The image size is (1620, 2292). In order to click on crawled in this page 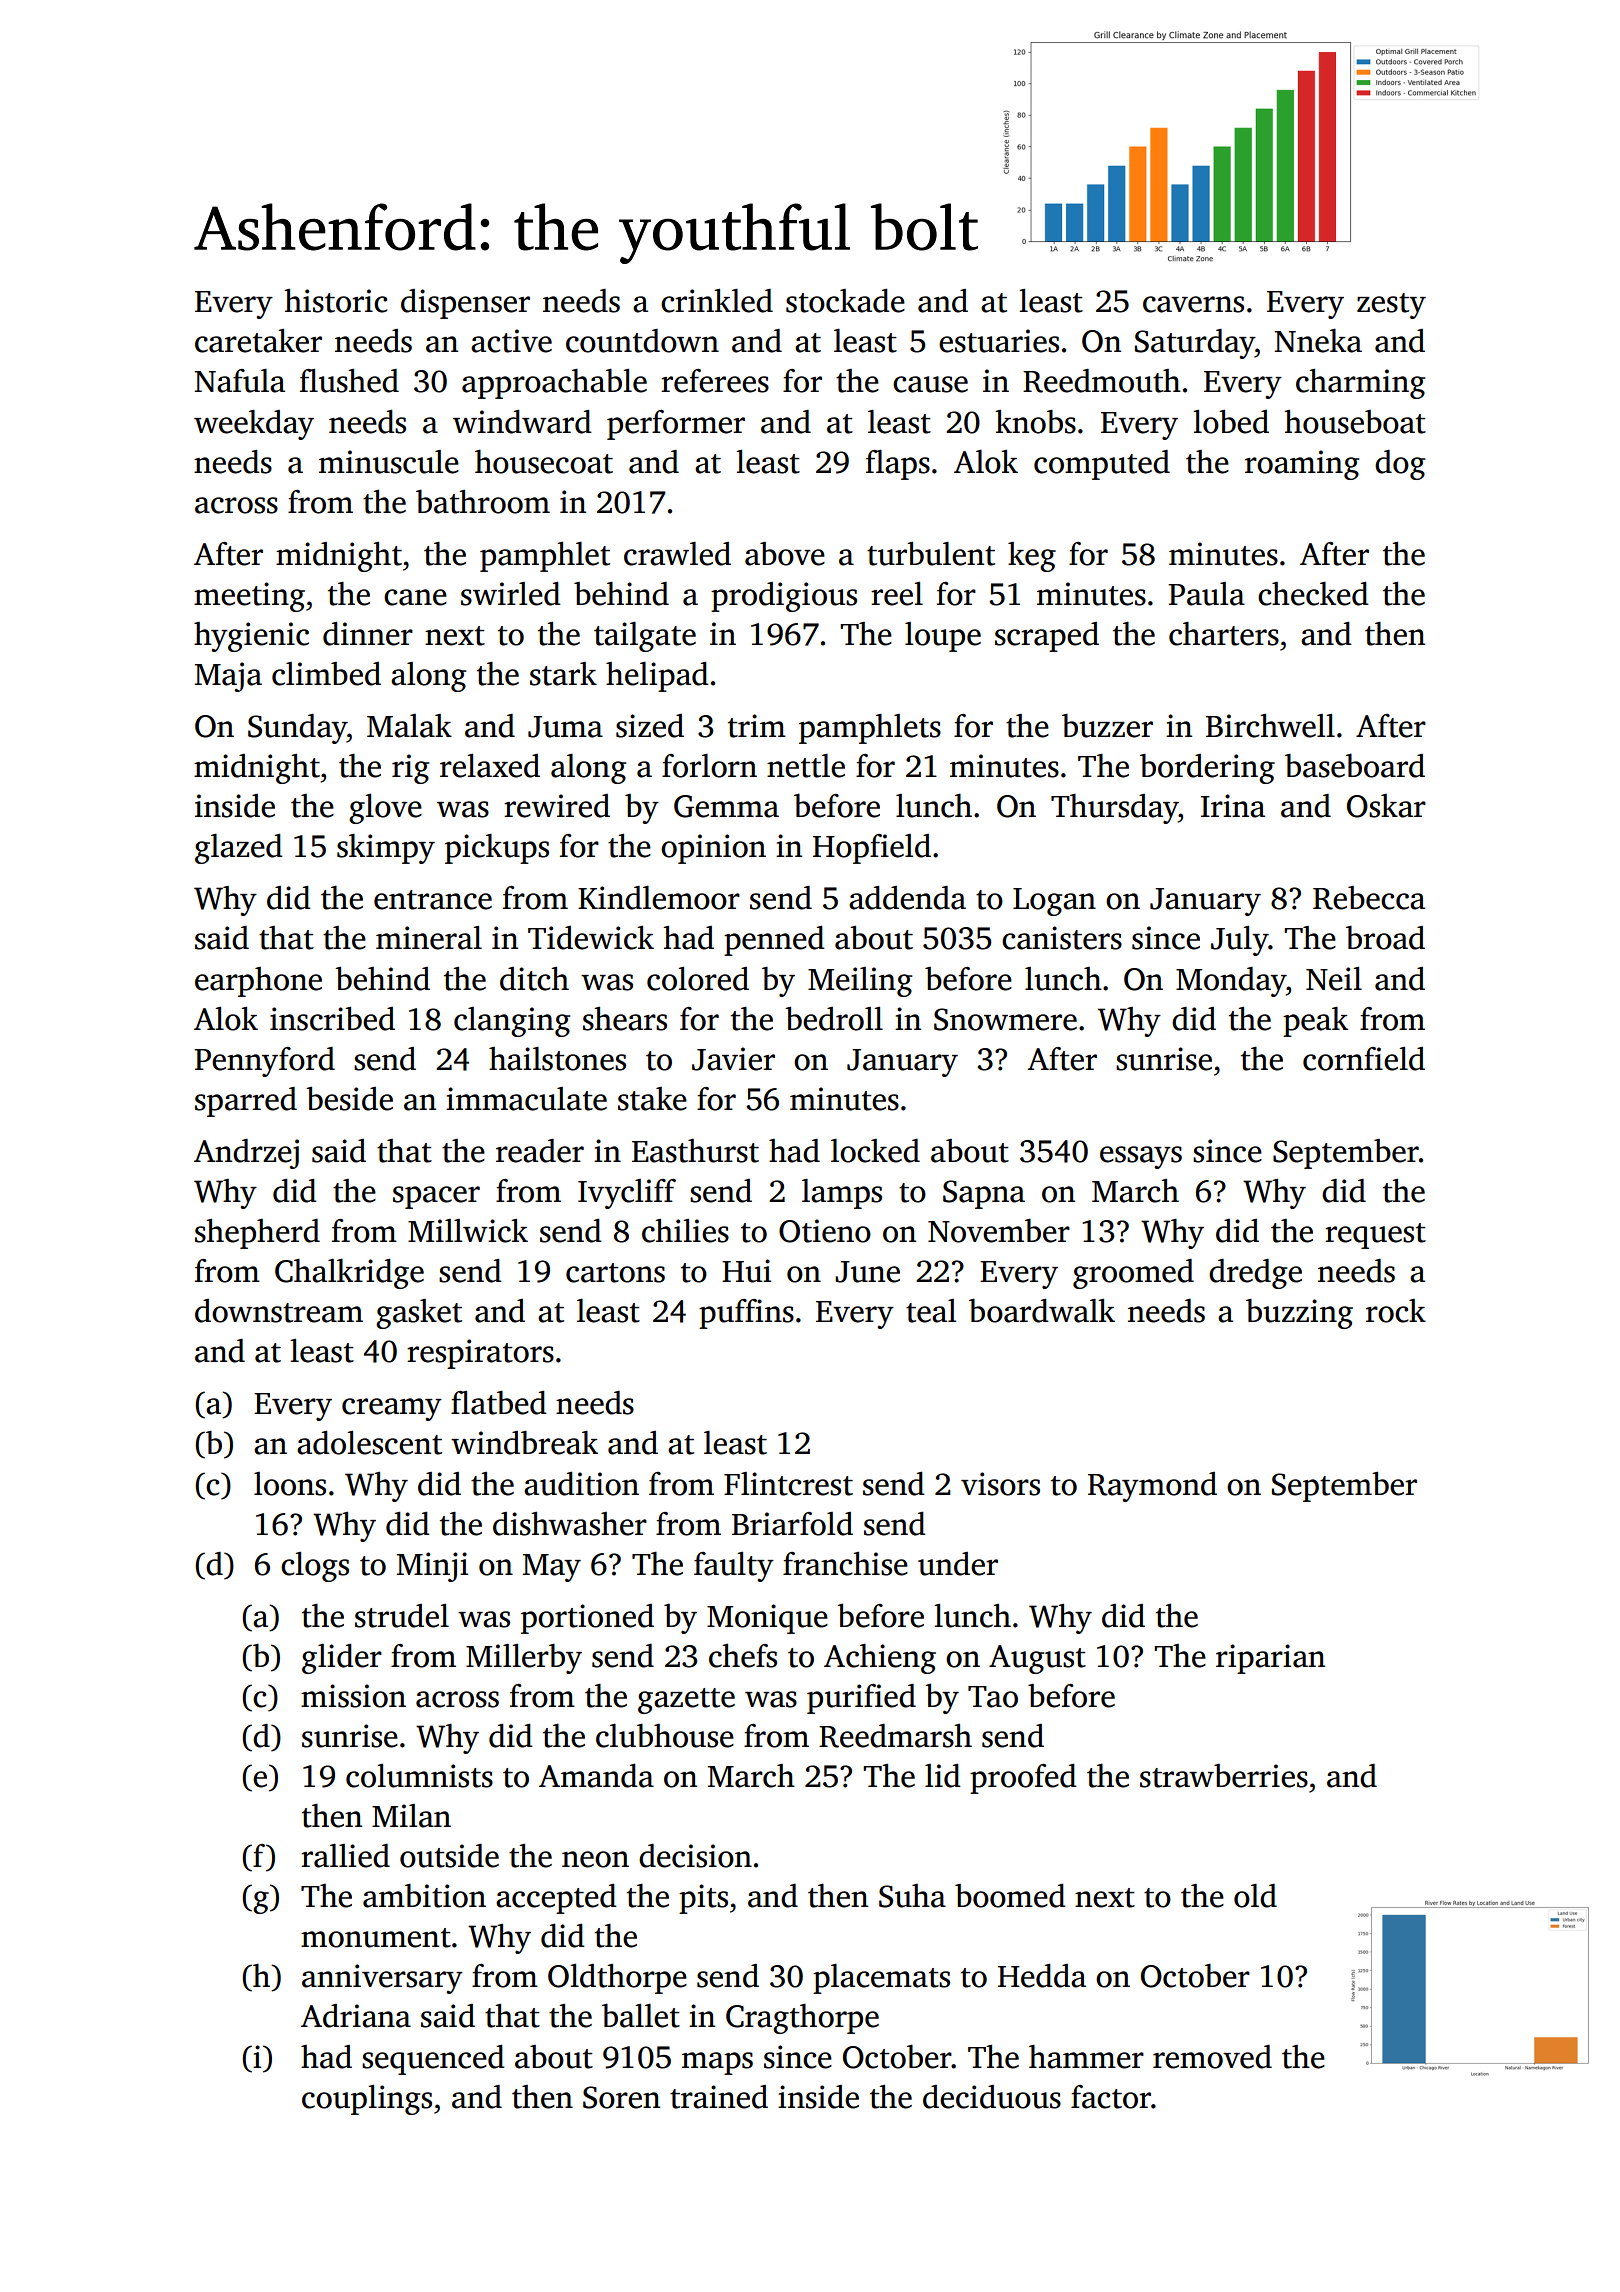, I will do `click(677, 554)`.
